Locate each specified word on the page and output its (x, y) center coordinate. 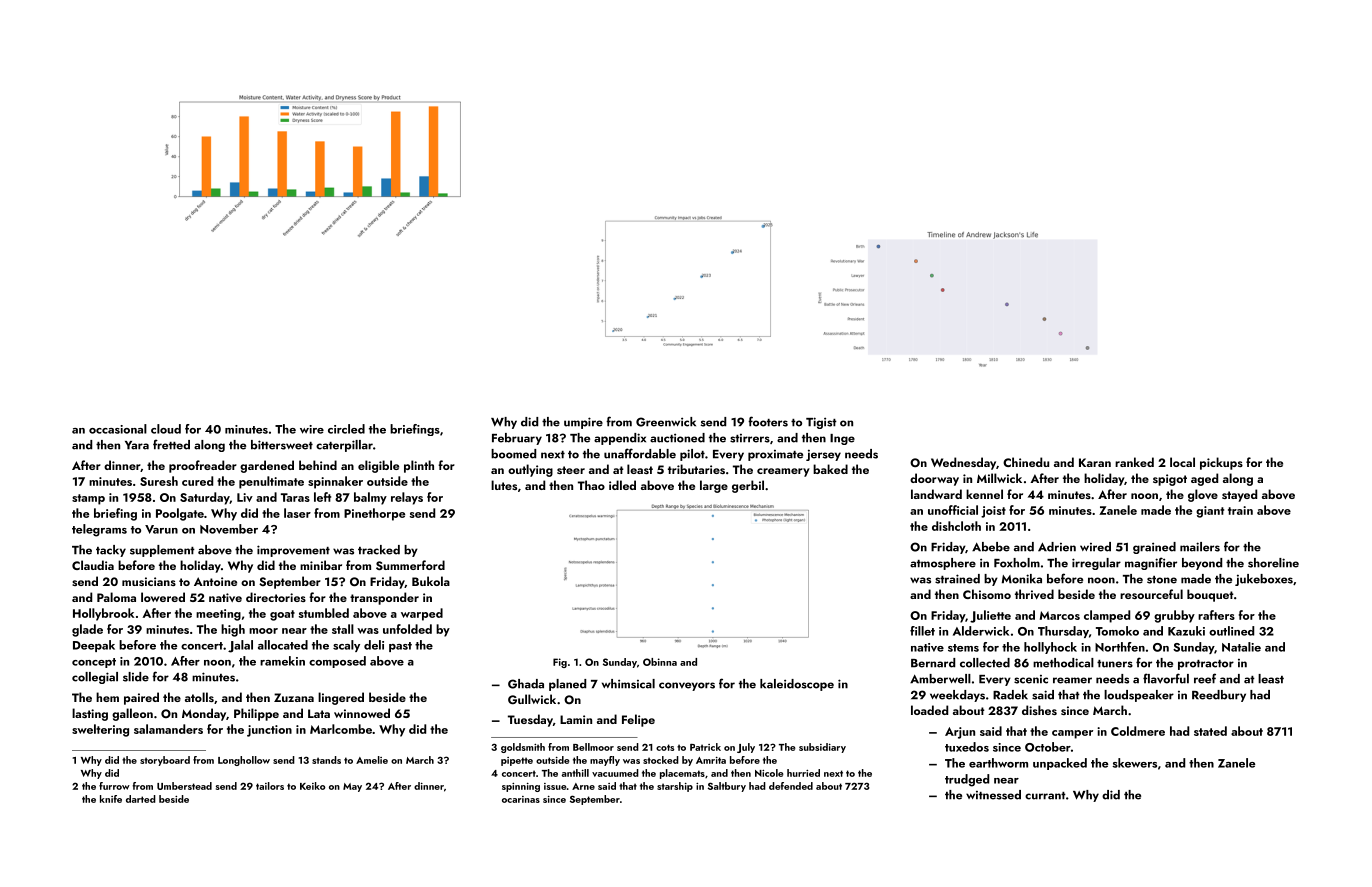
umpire (583, 423)
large (714, 486)
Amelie (372, 760)
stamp (88, 499)
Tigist (821, 423)
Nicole (769, 773)
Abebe (991, 547)
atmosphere (943, 564)
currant (1045, 796)
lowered (163, 597)
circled (346, 429)
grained (1154, 548)
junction (269, 731)
